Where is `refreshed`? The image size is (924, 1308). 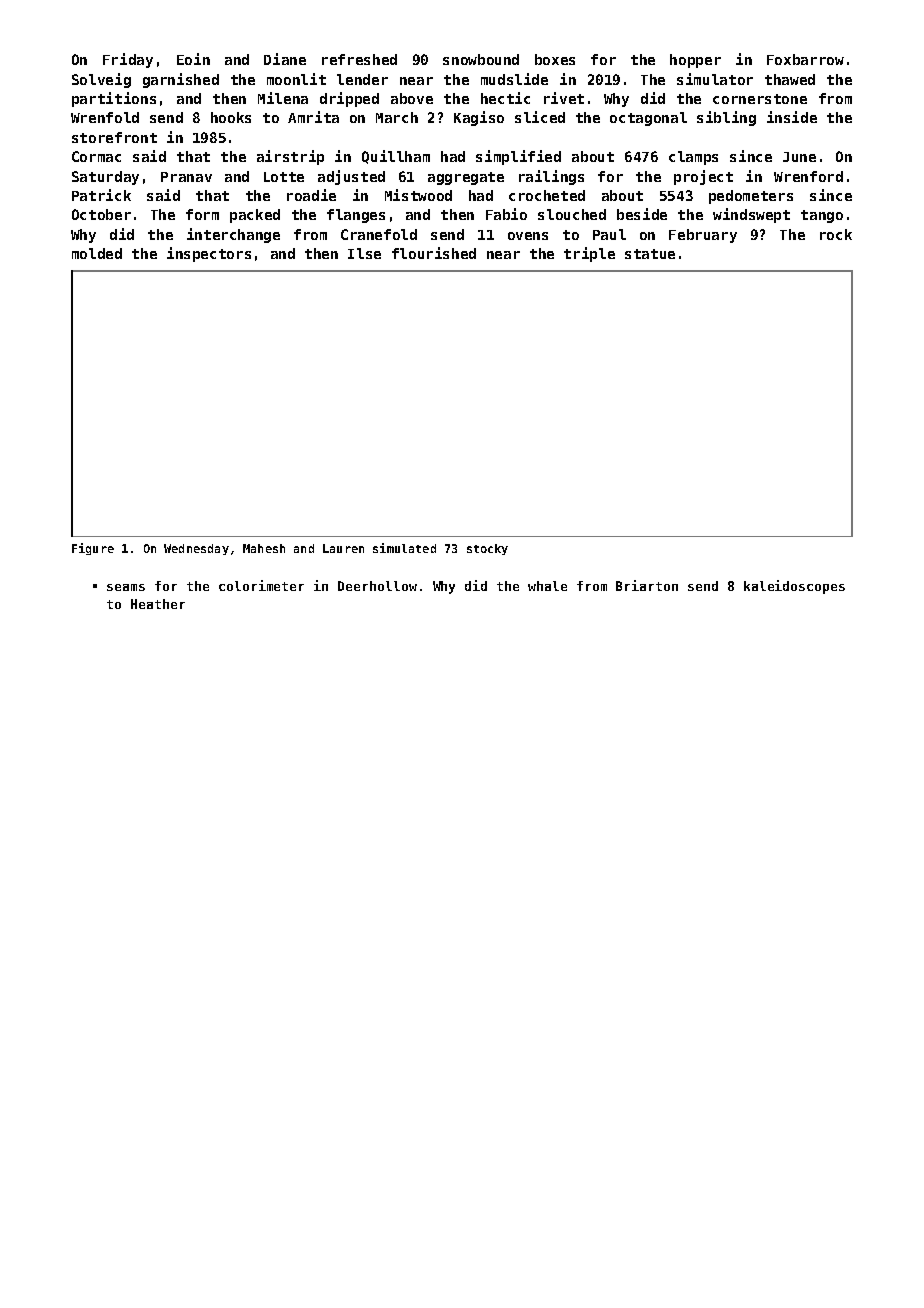
refreshed is located at coordinates (359, 59).
